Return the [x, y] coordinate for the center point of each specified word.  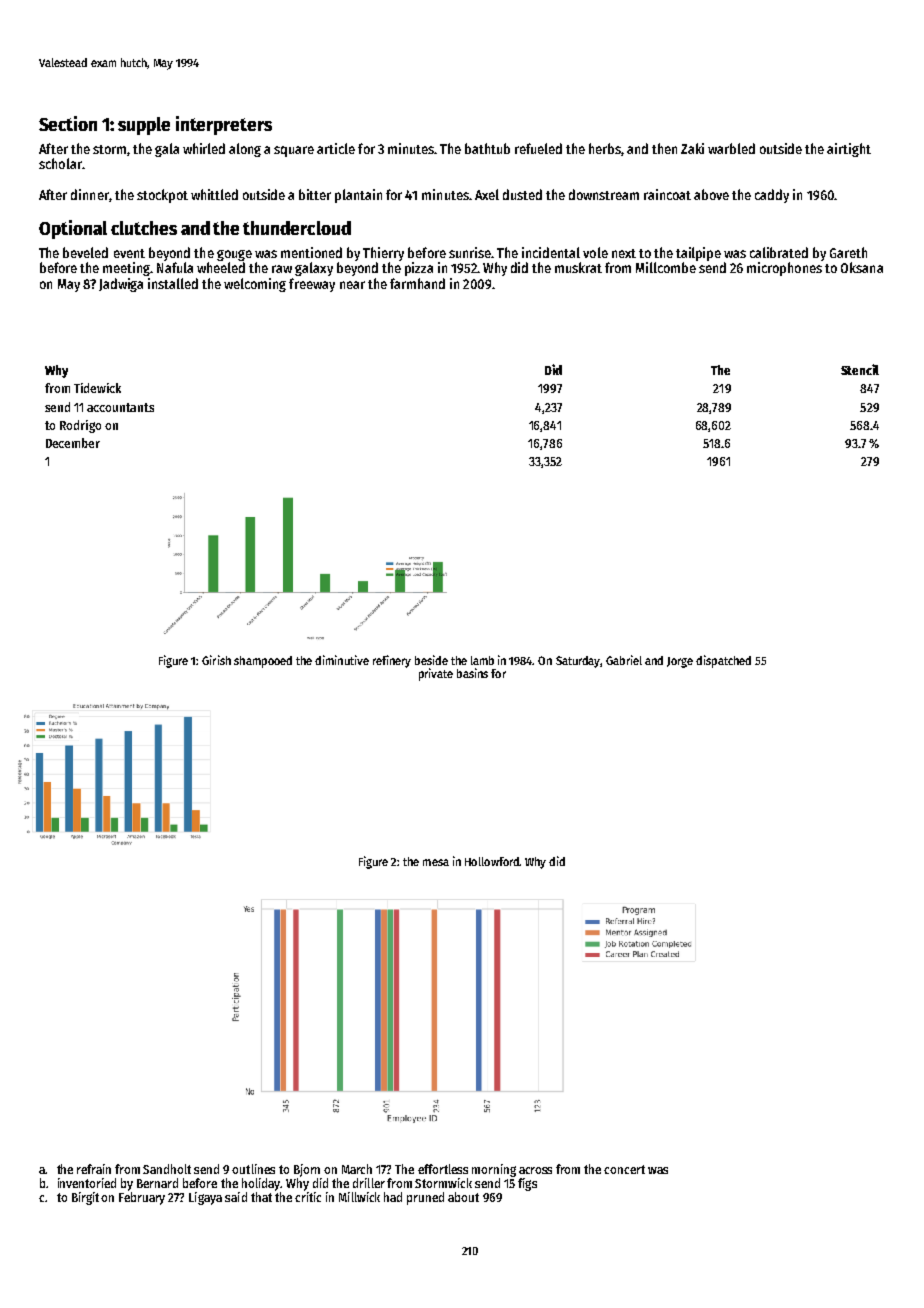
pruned [425, 1198]
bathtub [487, 148]
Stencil [860, 369]
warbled [731, 148]
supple [144, 126]
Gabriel [624, 660]
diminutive [342, 660]
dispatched [723, 661]
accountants [120, 407]
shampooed [263, 662]
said [236, 1197]
